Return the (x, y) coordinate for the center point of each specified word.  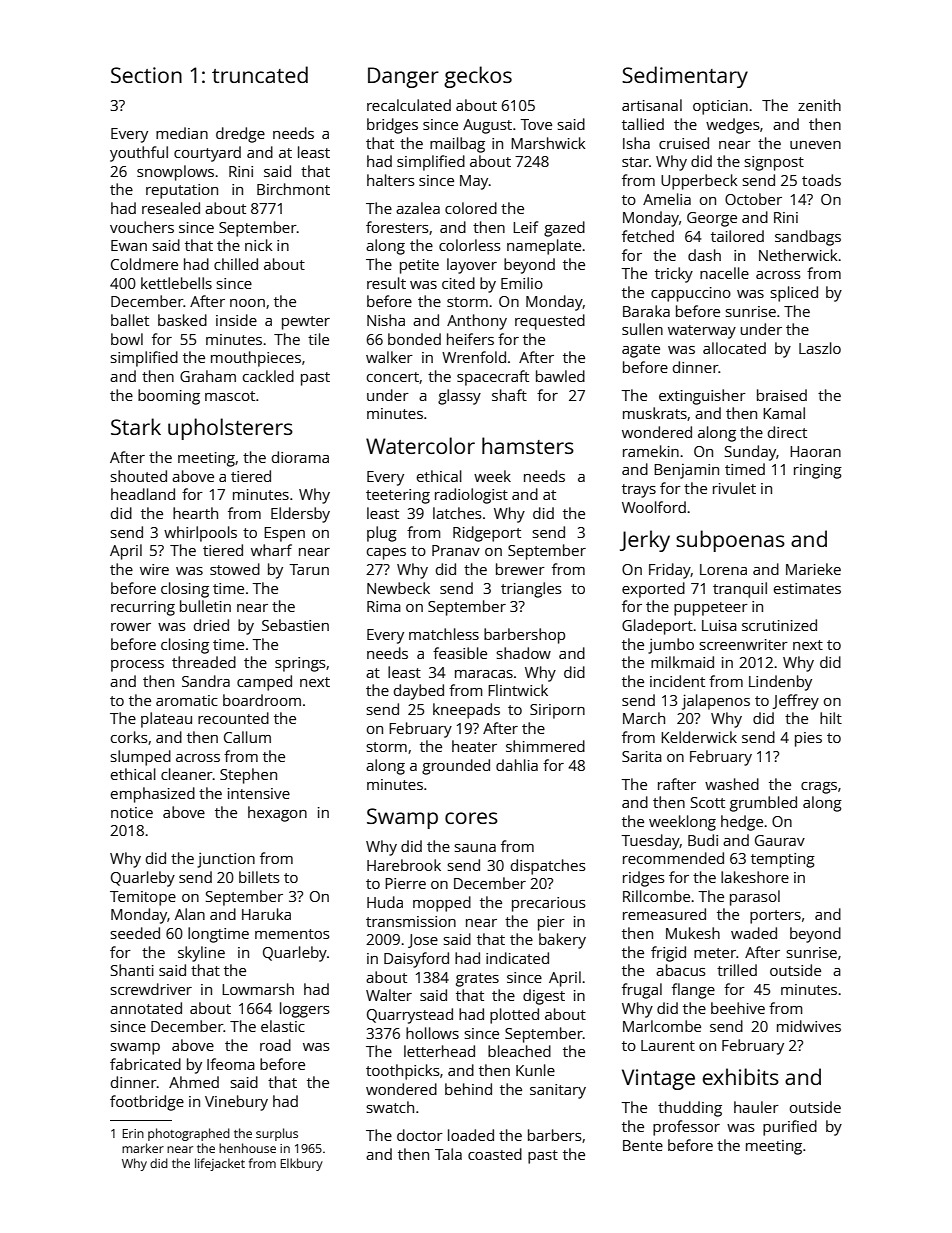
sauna (475, 848)
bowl (127, 339)
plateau (166, 720)
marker (143, 1148)
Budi (703, 840)
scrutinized (779, 625)
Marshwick (548, 143)
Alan (190, 914)
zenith (819, 105)
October (753, 199)
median (182, 133)
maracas (484, 674)
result (386, 283)
